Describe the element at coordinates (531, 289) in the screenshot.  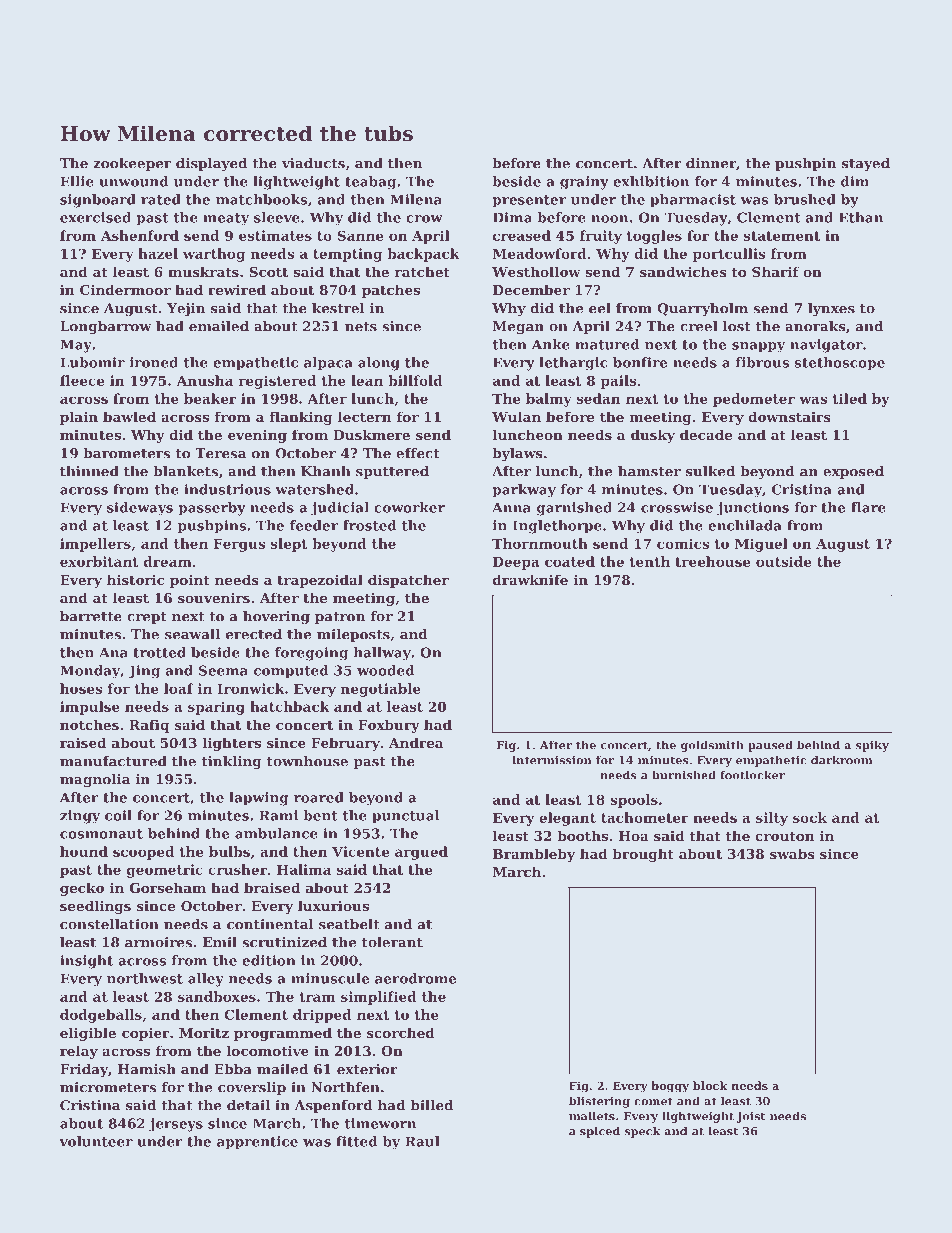
I see `December` at that location.
